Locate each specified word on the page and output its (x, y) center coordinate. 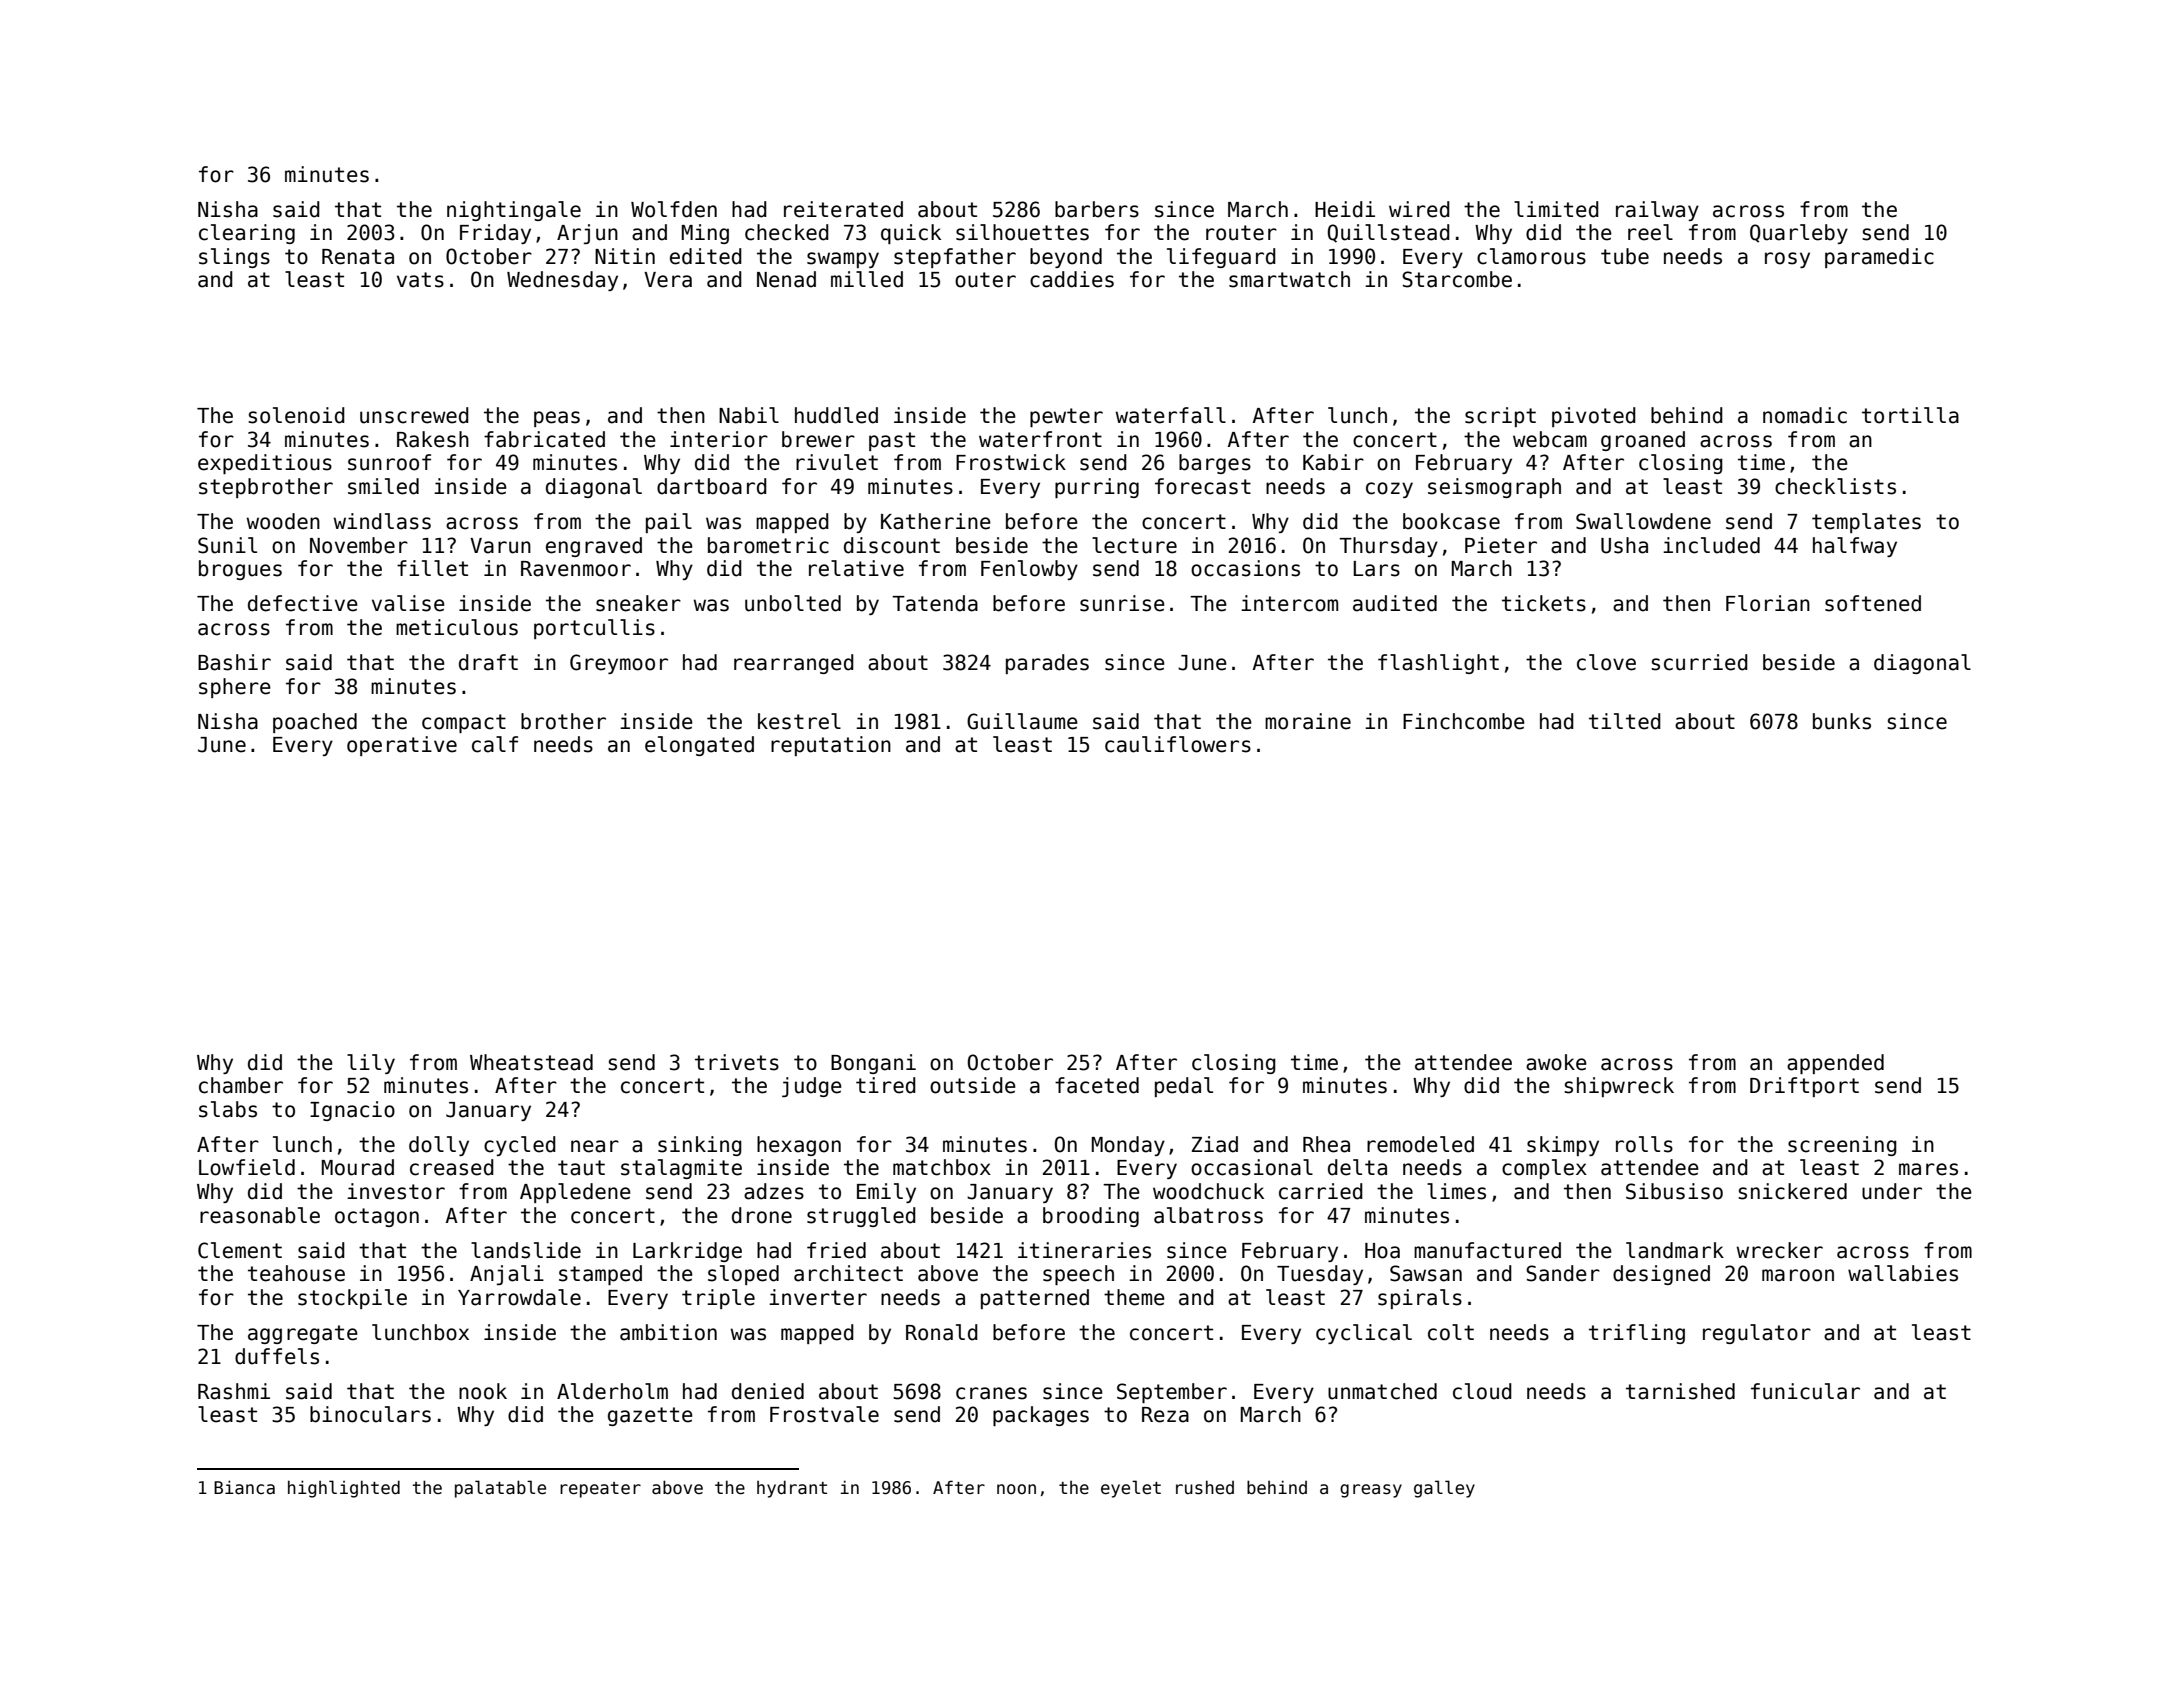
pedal (1184, 1087)
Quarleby (1799, 234)
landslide (526, 1250)
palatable (500, 1489)
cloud (1482, 1391)
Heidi (1345, 209)
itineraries (1084, 1250)
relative (856, 568)
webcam (1550, 439)
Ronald (942, 1332)
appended (1835, 1064)
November (359, 545)
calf (495, 744)
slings (234, 258)
